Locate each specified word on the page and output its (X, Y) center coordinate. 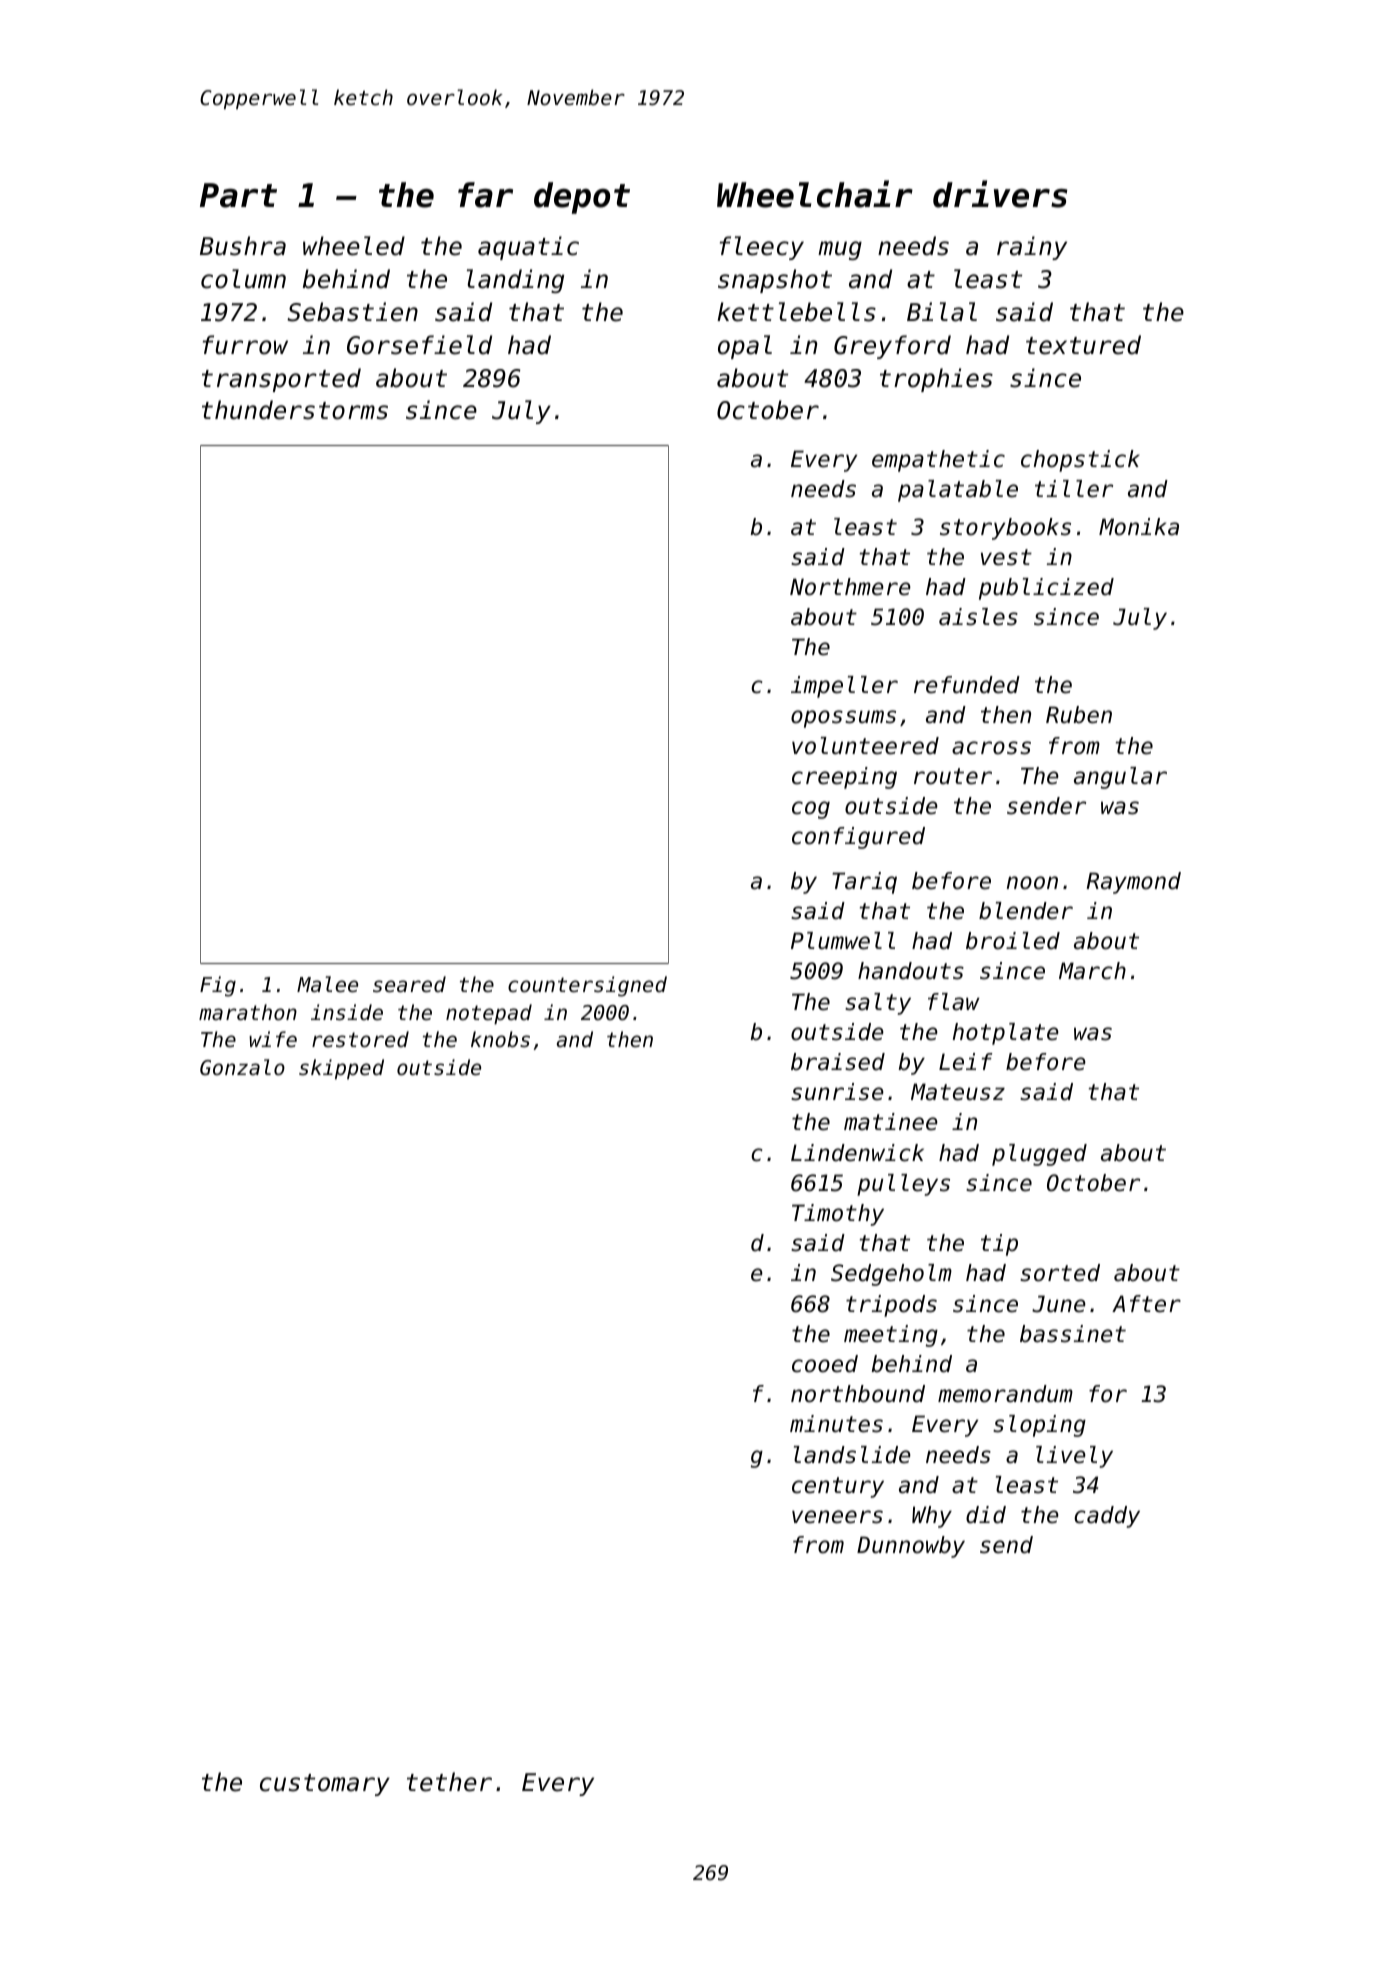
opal (745, 347)
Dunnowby (911, 1547)
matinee (891, 1122)
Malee (327, 984)
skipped (341, 1069)
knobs (500, 1039)
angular (1120, 778)
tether (449, 1782)
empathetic (938, 461)
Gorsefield (419, 345)
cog (811, 810)
